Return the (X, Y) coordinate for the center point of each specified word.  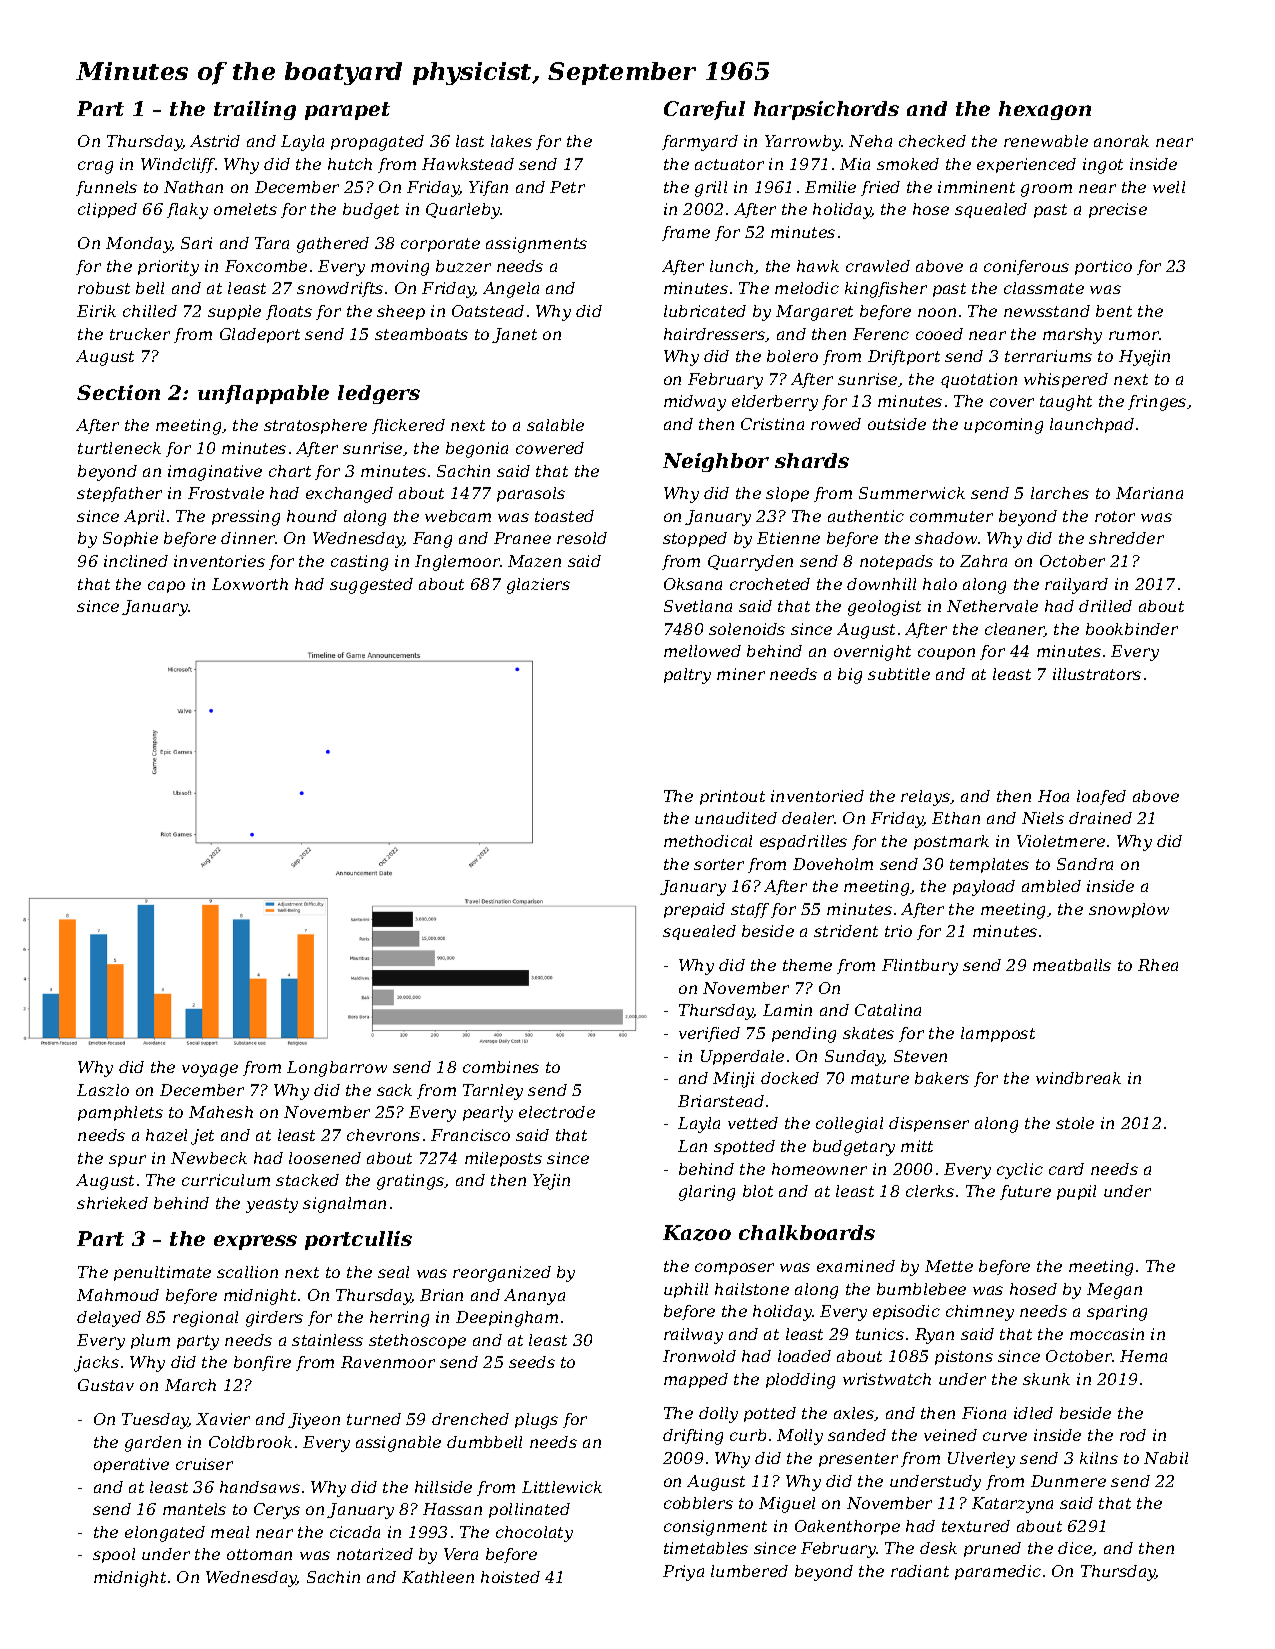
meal (230, 1532)
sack (394, 1090)
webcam (458, 516)
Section (118, 392)
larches (1060, 493)
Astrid (215, 141)
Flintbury (920, 967)
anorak (1121, 141)
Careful (704, 110)
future (1025, 1192)
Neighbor (716, 462)
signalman (344, 1205)
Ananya (534, 1297)
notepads (896, 562)
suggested (371, 586)
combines (501, 1067)
